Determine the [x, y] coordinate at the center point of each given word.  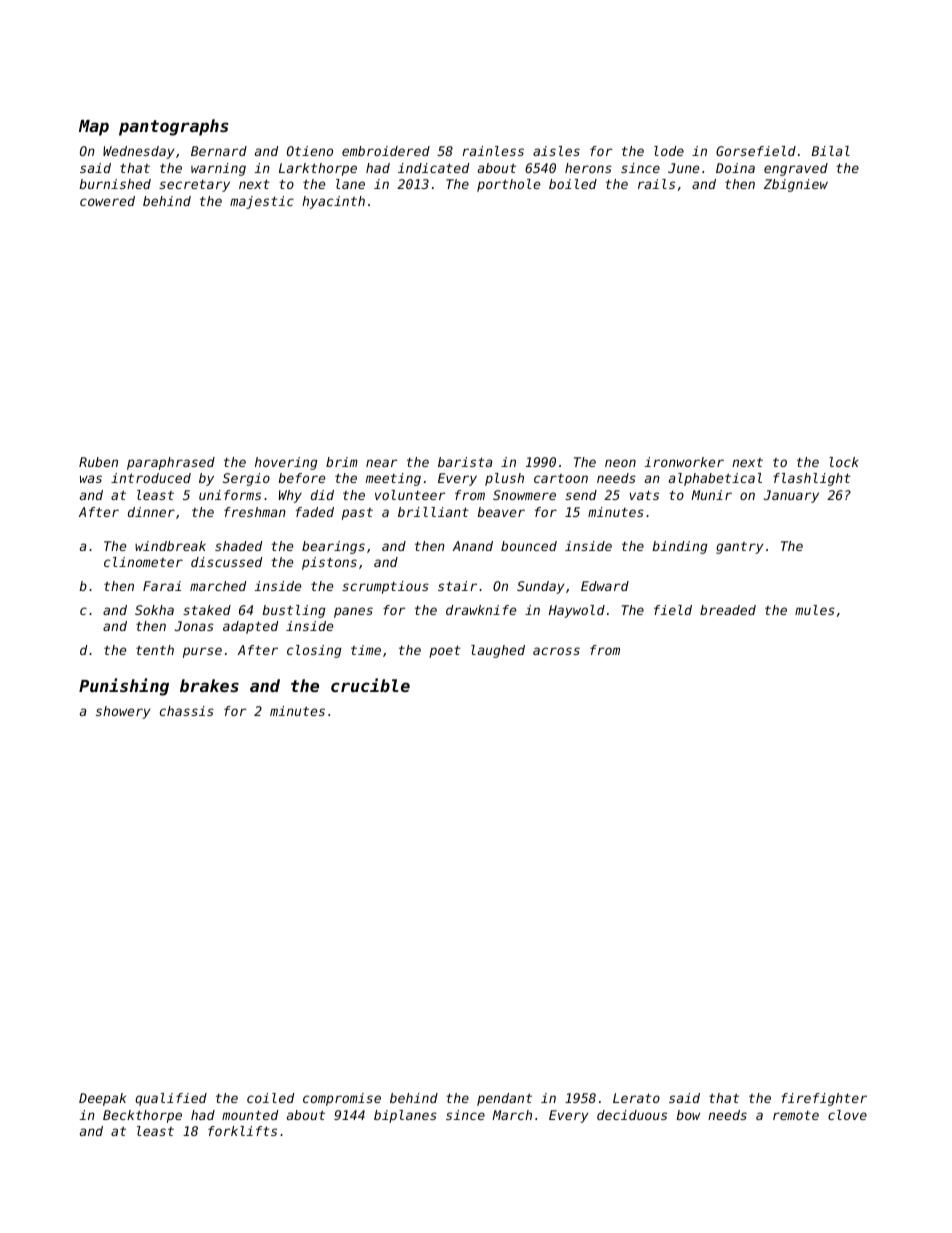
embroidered [386, 151]
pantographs [174, 127]
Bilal [830, 151]
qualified [171, 1099]
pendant [504, 1099]
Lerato [636, 1098]
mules [815, 610]
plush [504, 479]
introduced [151, 478]
